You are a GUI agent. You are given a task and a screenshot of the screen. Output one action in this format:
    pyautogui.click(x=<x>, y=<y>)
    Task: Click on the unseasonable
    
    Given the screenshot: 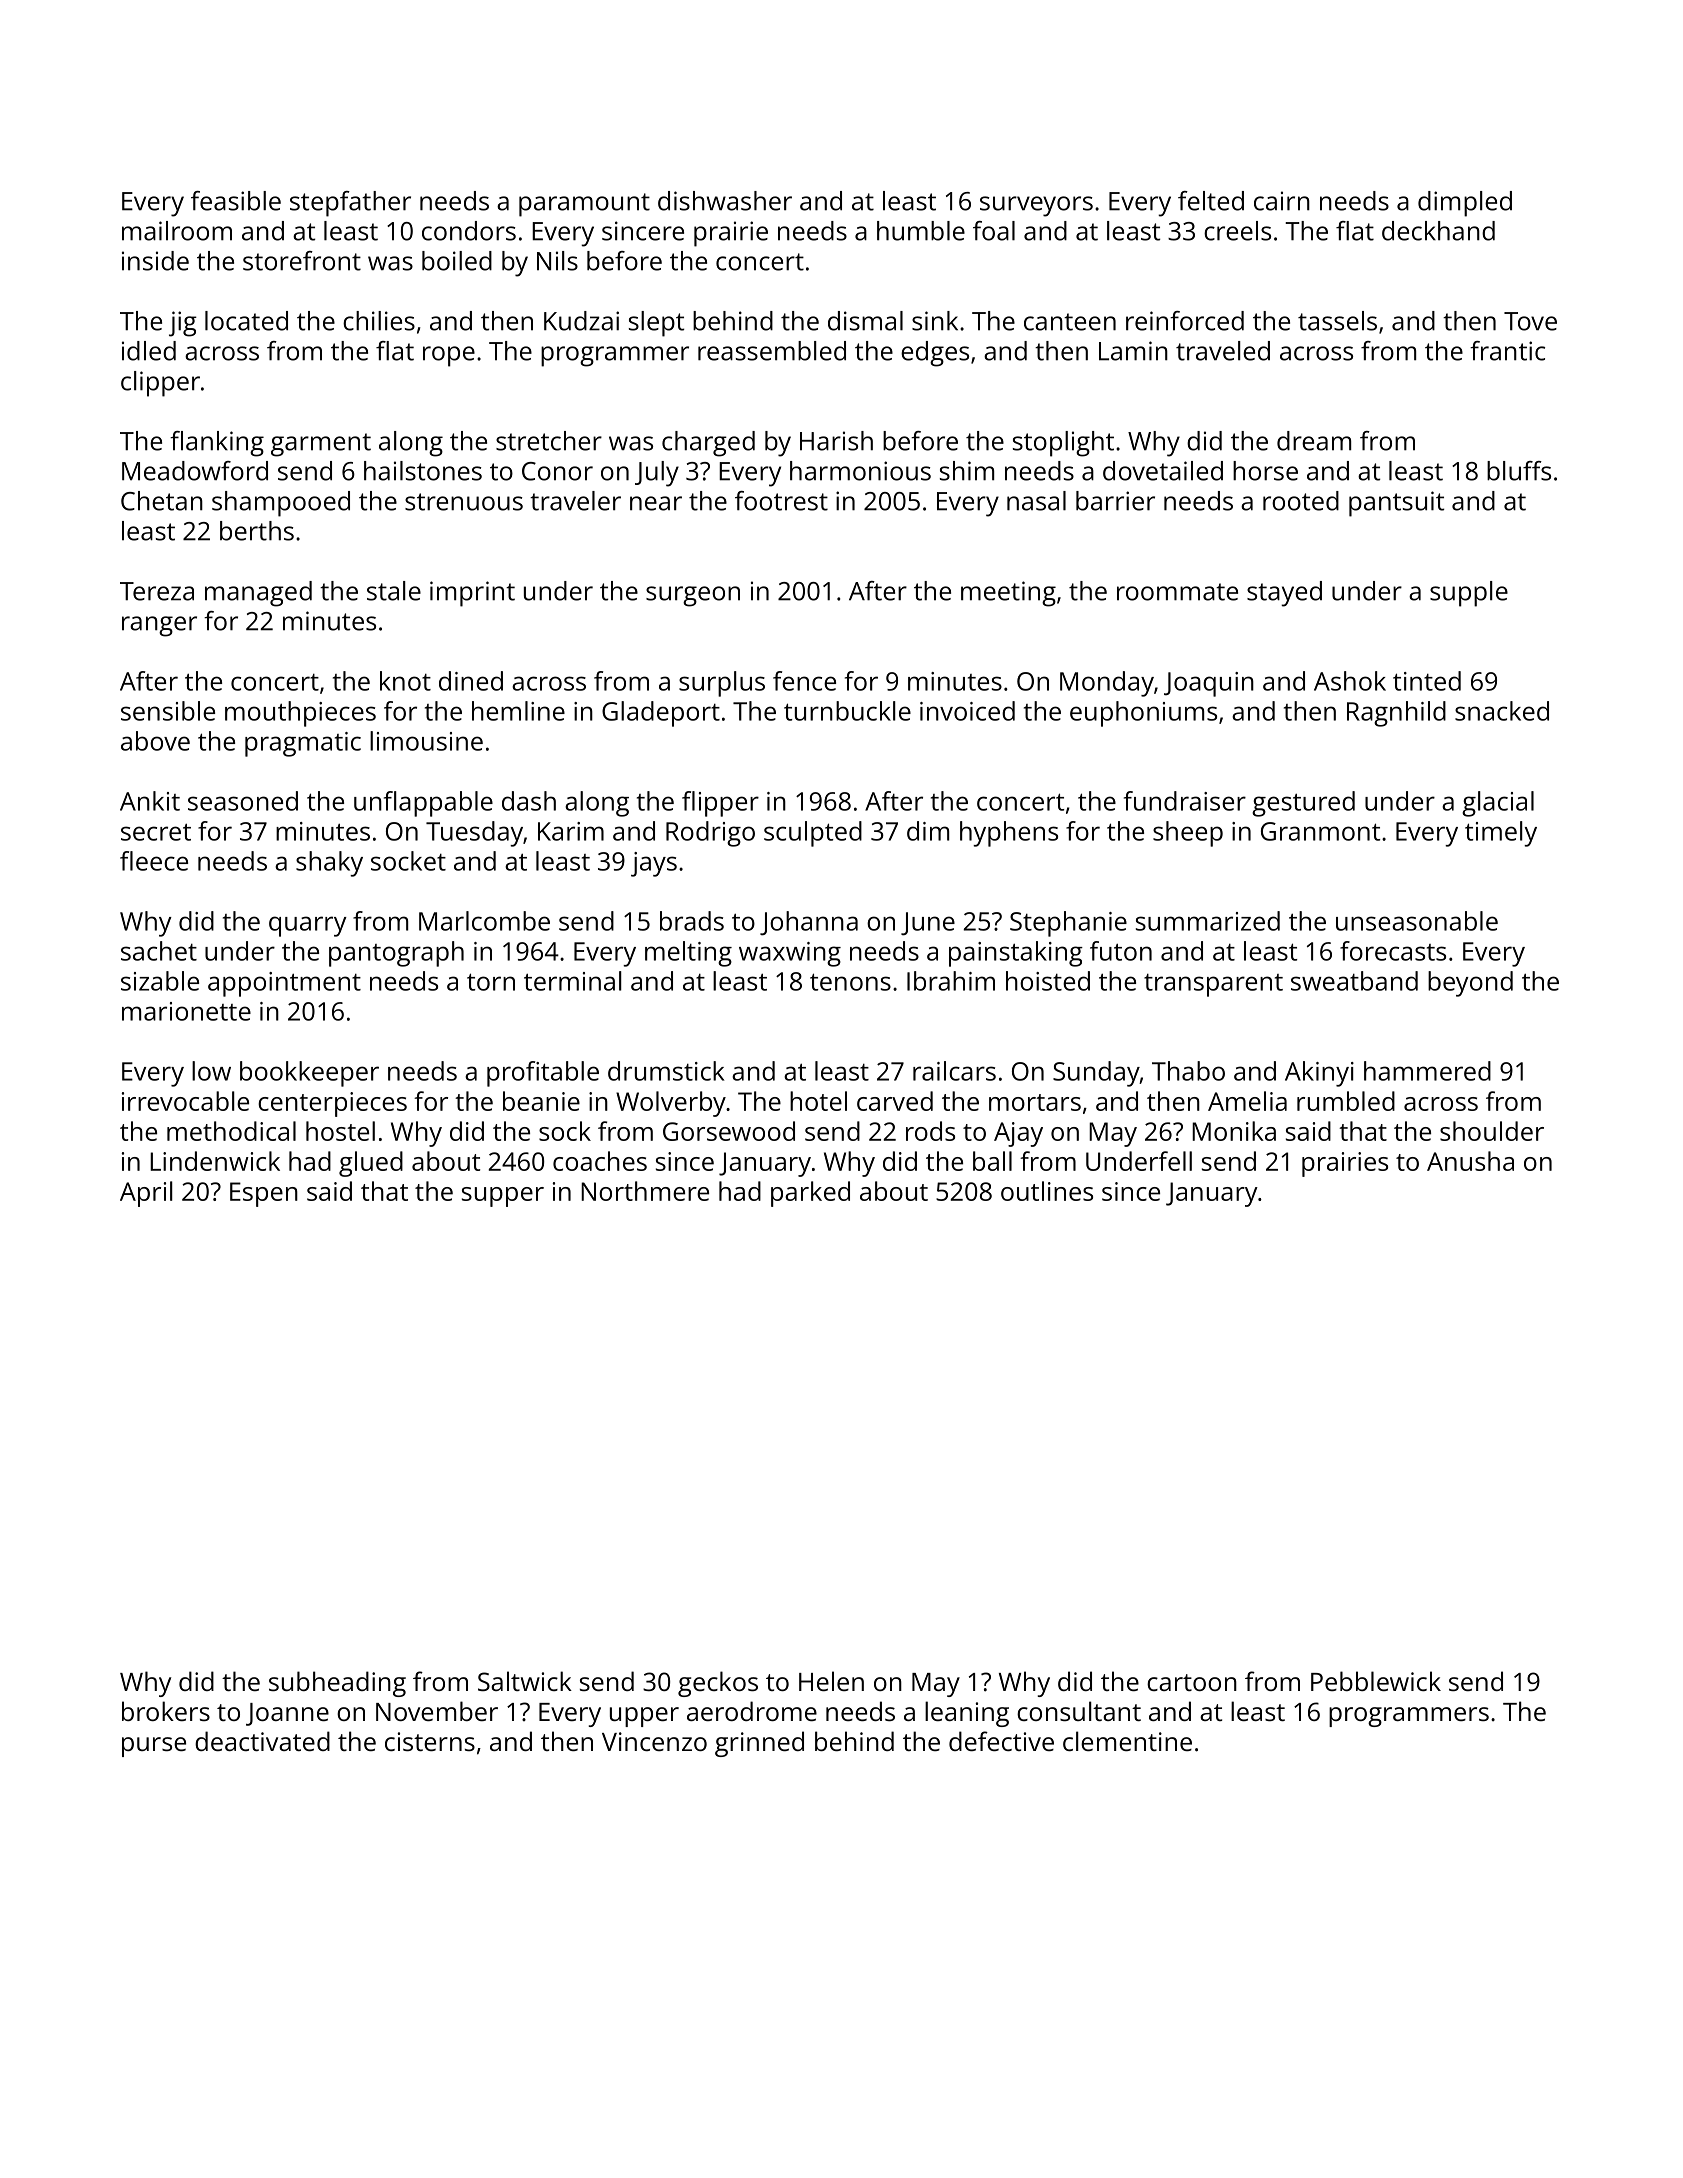 What is the action you would take?
    pyautogui.click(x=1417, y=921)
